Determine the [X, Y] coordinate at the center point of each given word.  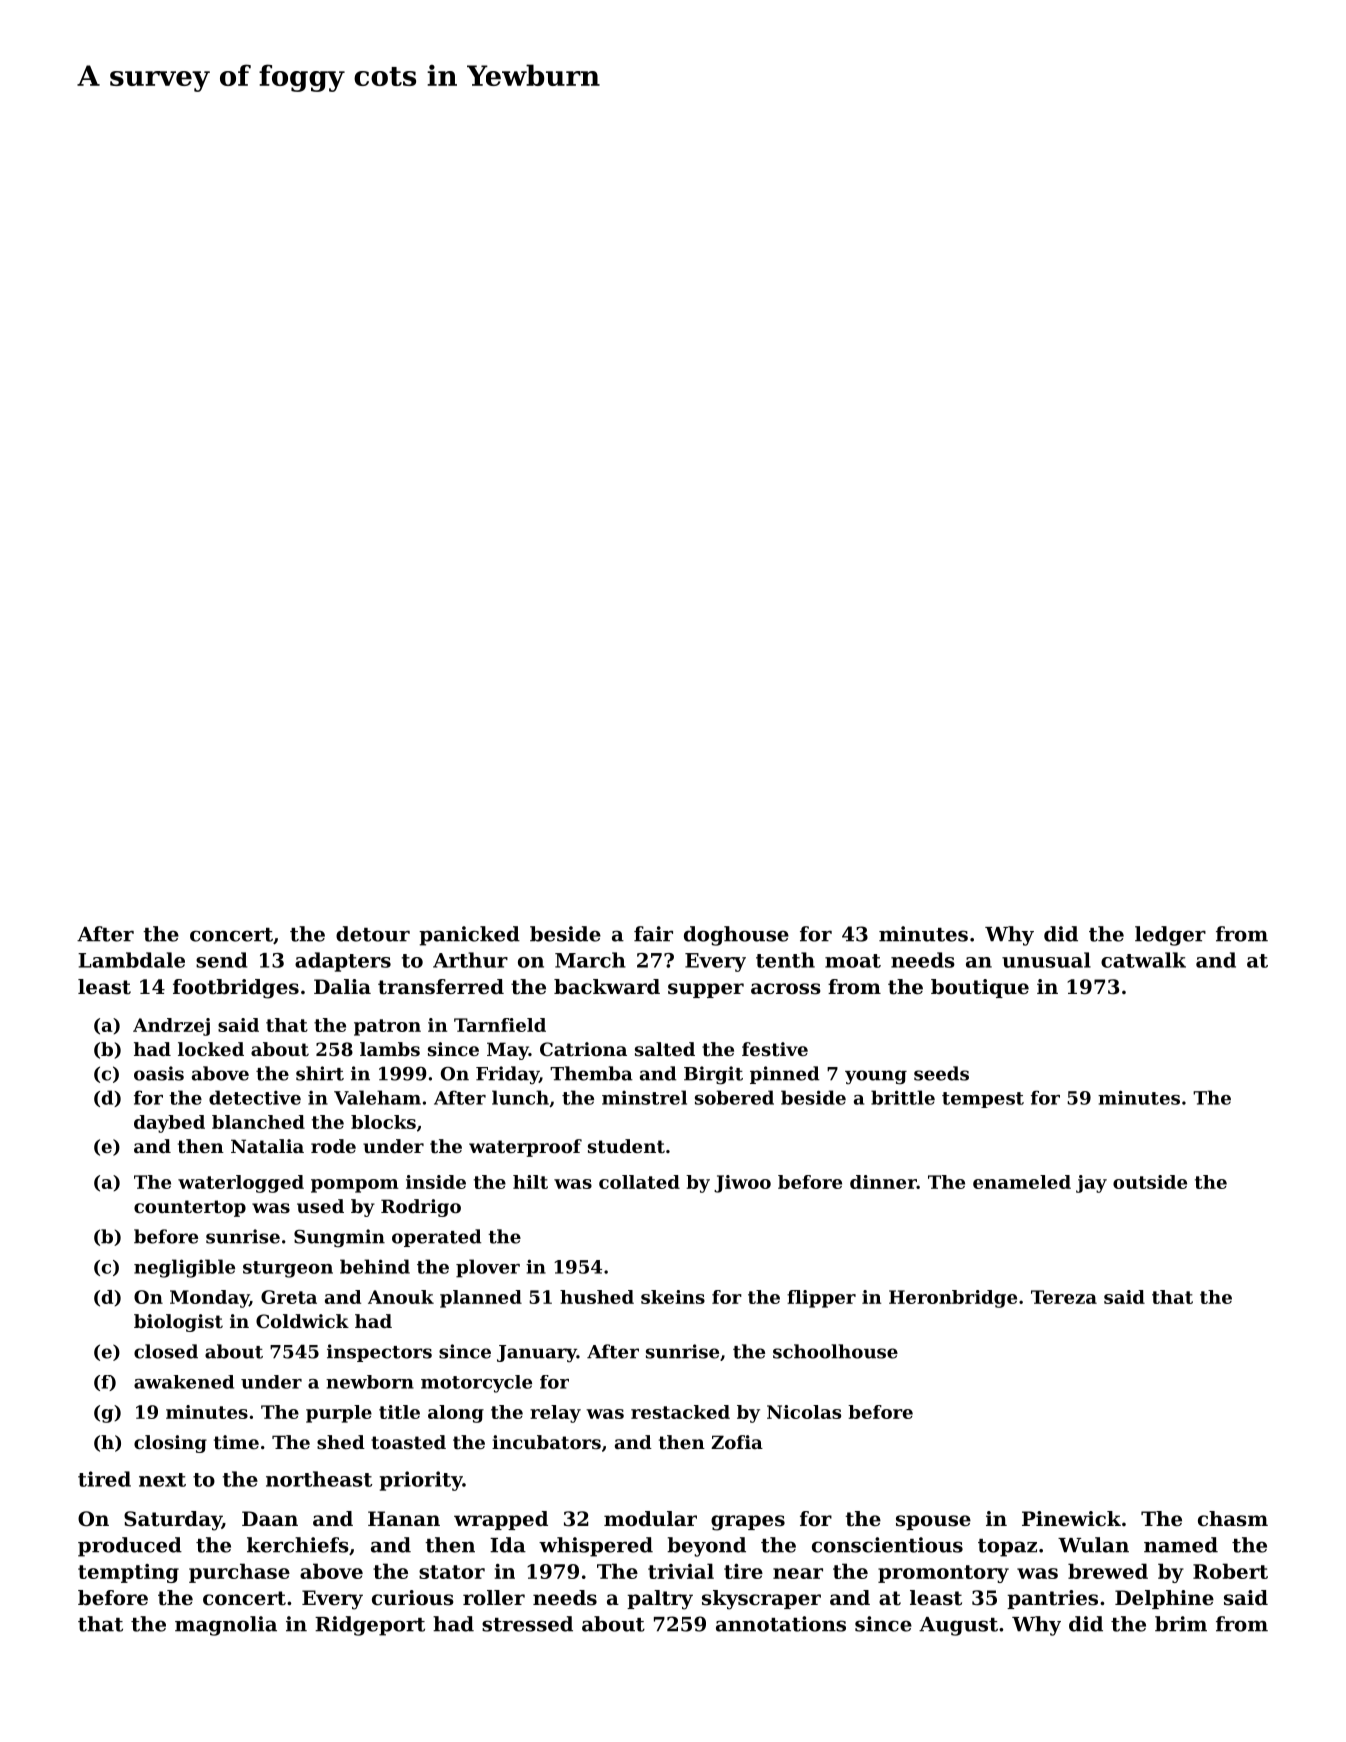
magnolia [226, 1626]
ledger [1170, 936]
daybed [169, 1124]
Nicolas [804, 1412]
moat [853, 961]
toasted [408, 1442]
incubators [546, 1442]
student [626, 1146]
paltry [660, 1600]
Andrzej [171, 1027]
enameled [1022, 1182]
